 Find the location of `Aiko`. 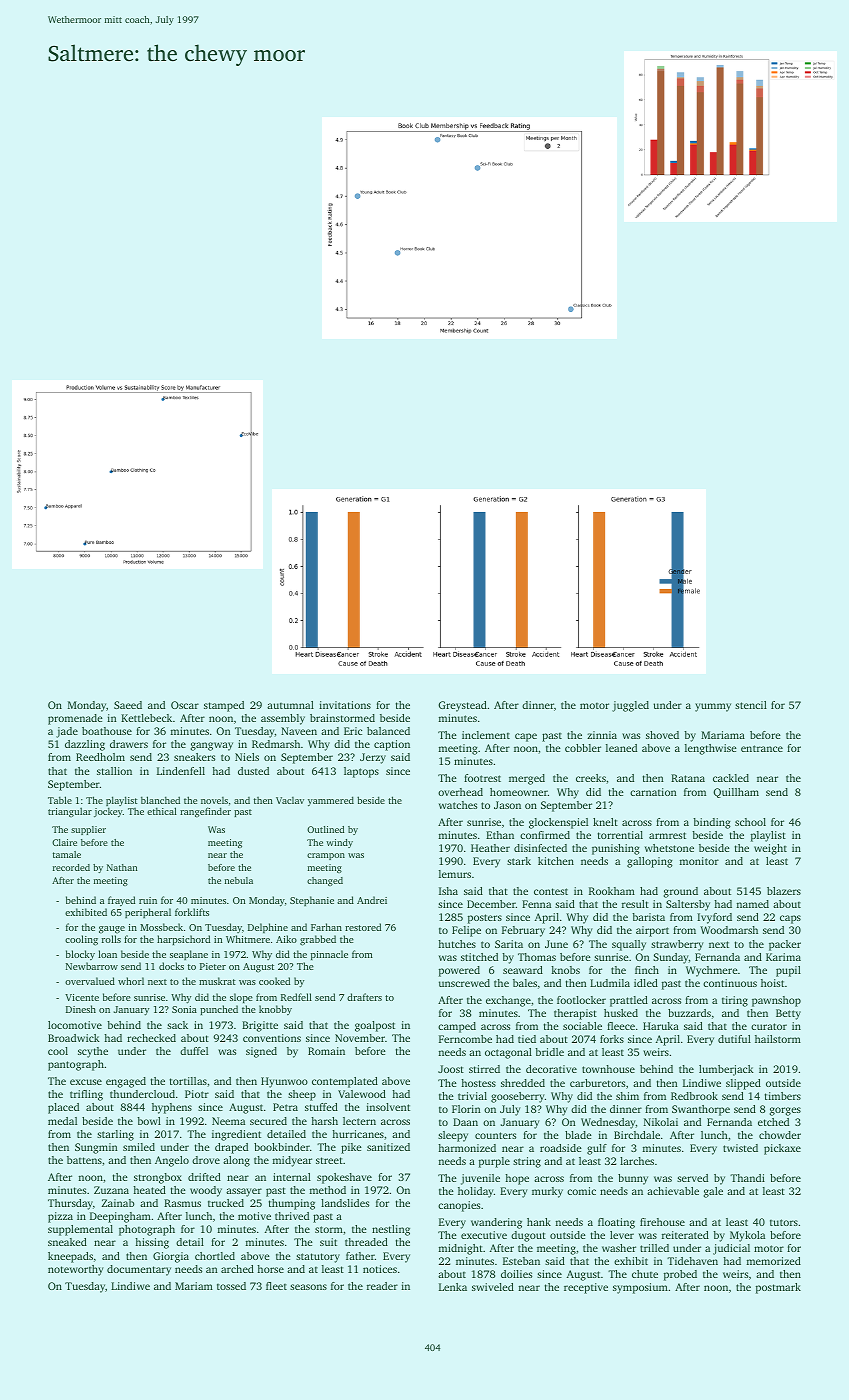

Aiko is located at coordinates (286, 939).
